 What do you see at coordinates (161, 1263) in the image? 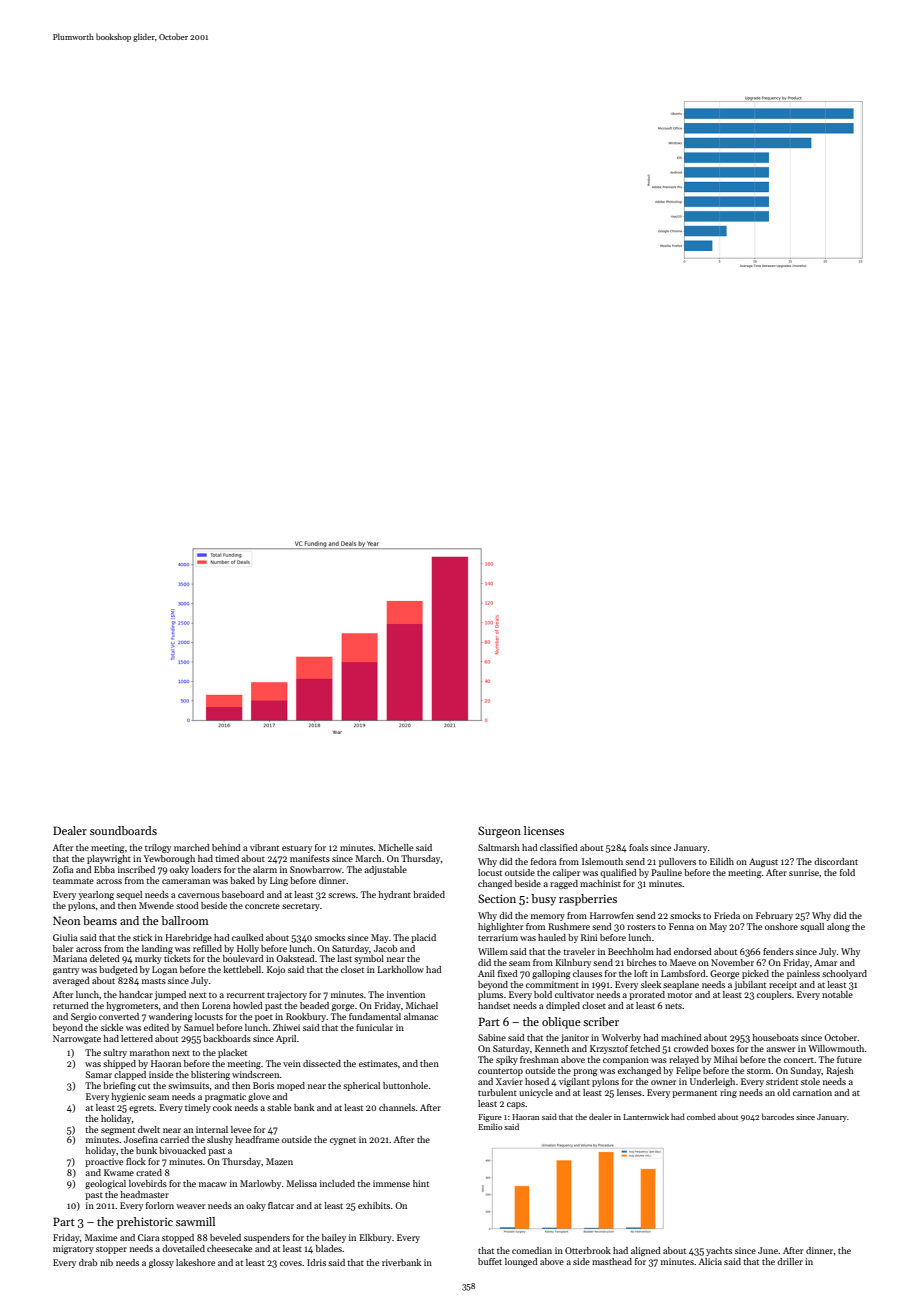
I see `glossy` at bounding box center [161, 1263].
